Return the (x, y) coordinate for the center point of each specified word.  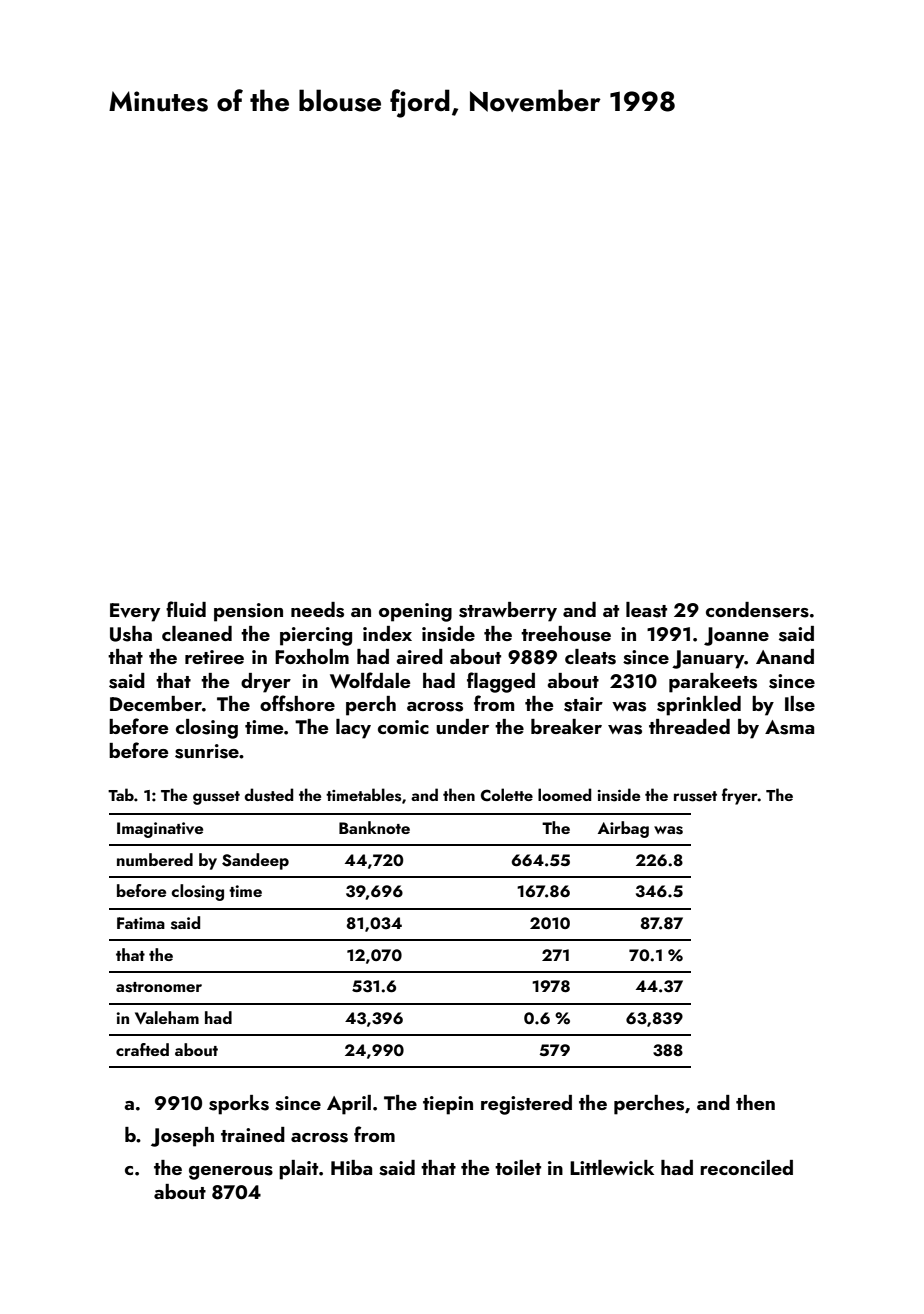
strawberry (508, 612)
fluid (186, 609)
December (156, 703)
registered (526, 1105)
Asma (789, 727)
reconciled (746, 1167)
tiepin (448, 1105)
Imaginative (160, 830)
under (462, 726)
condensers (757, 610)
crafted (142, 1049)
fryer (740, 796)
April (349, 1105)
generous (231, 1173)
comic (403, 727)
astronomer (159, 987)
